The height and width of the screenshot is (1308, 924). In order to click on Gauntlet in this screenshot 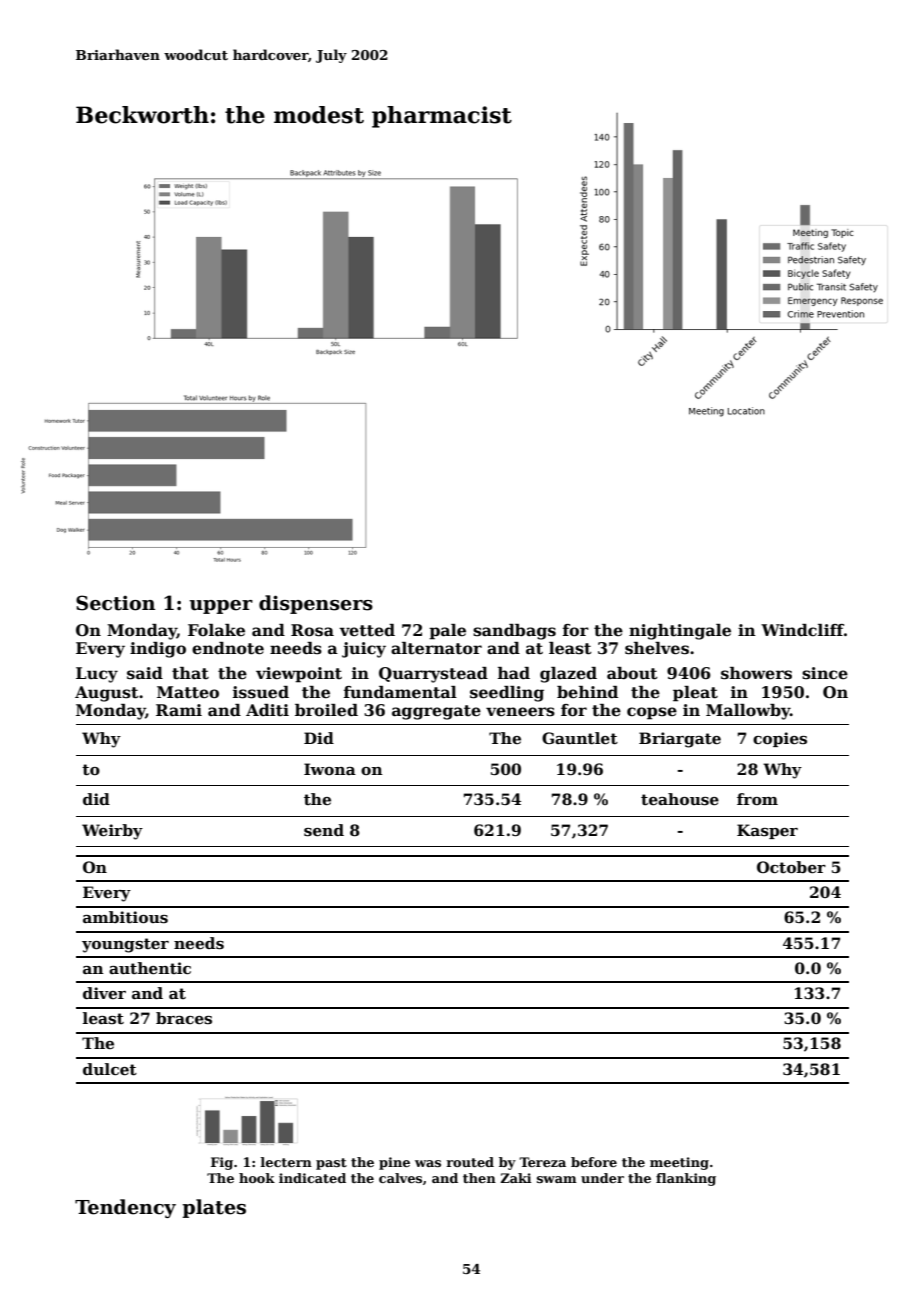, I will do `click(580, 738)`.
